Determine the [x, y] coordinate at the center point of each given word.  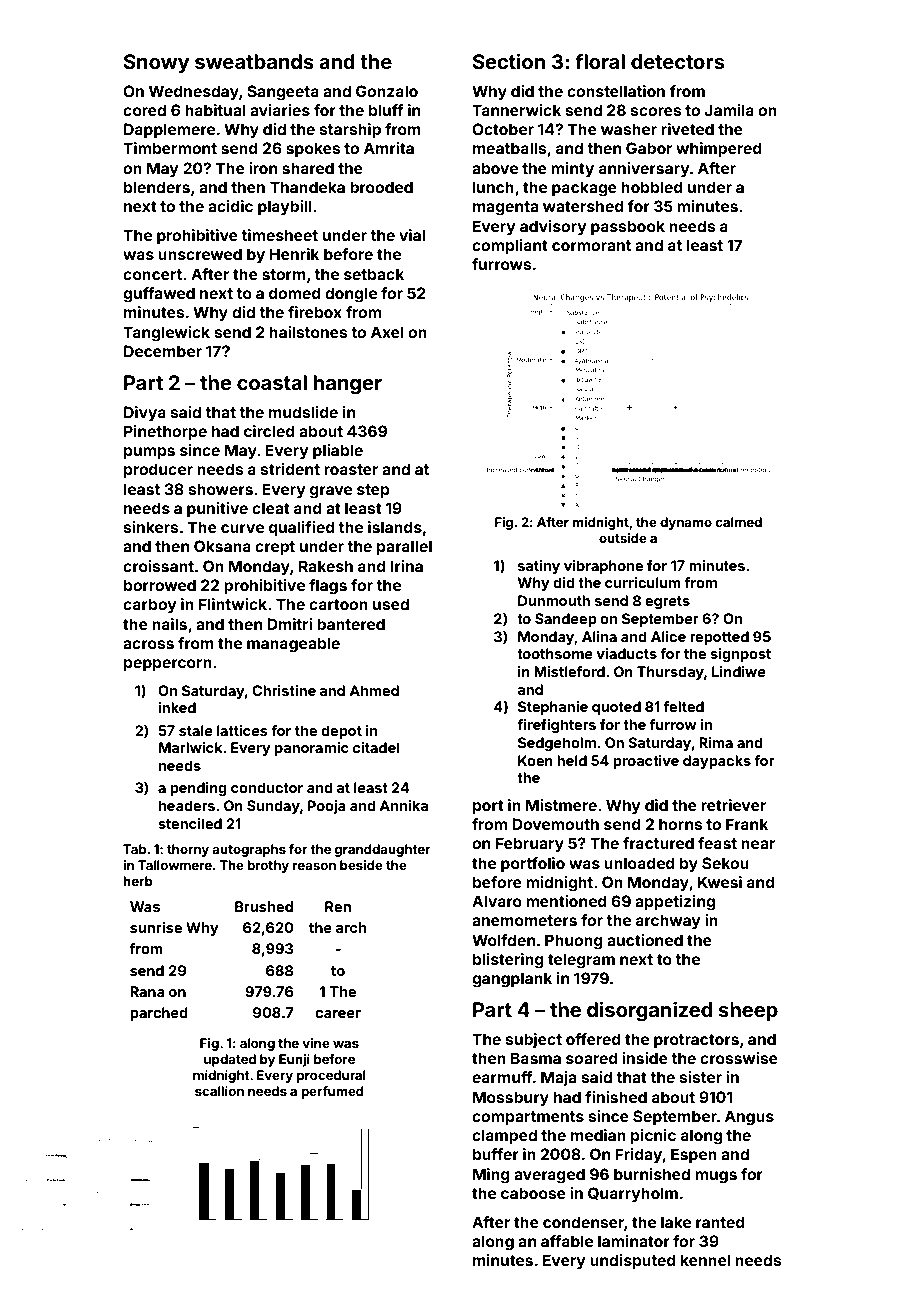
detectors [677, 61]
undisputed [633, 1261]
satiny [539, 567]
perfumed [332, 1092]
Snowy [157, 63]
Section [509, 61]
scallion [219, 1091]
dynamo [686, 523]
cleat [271, 508]
